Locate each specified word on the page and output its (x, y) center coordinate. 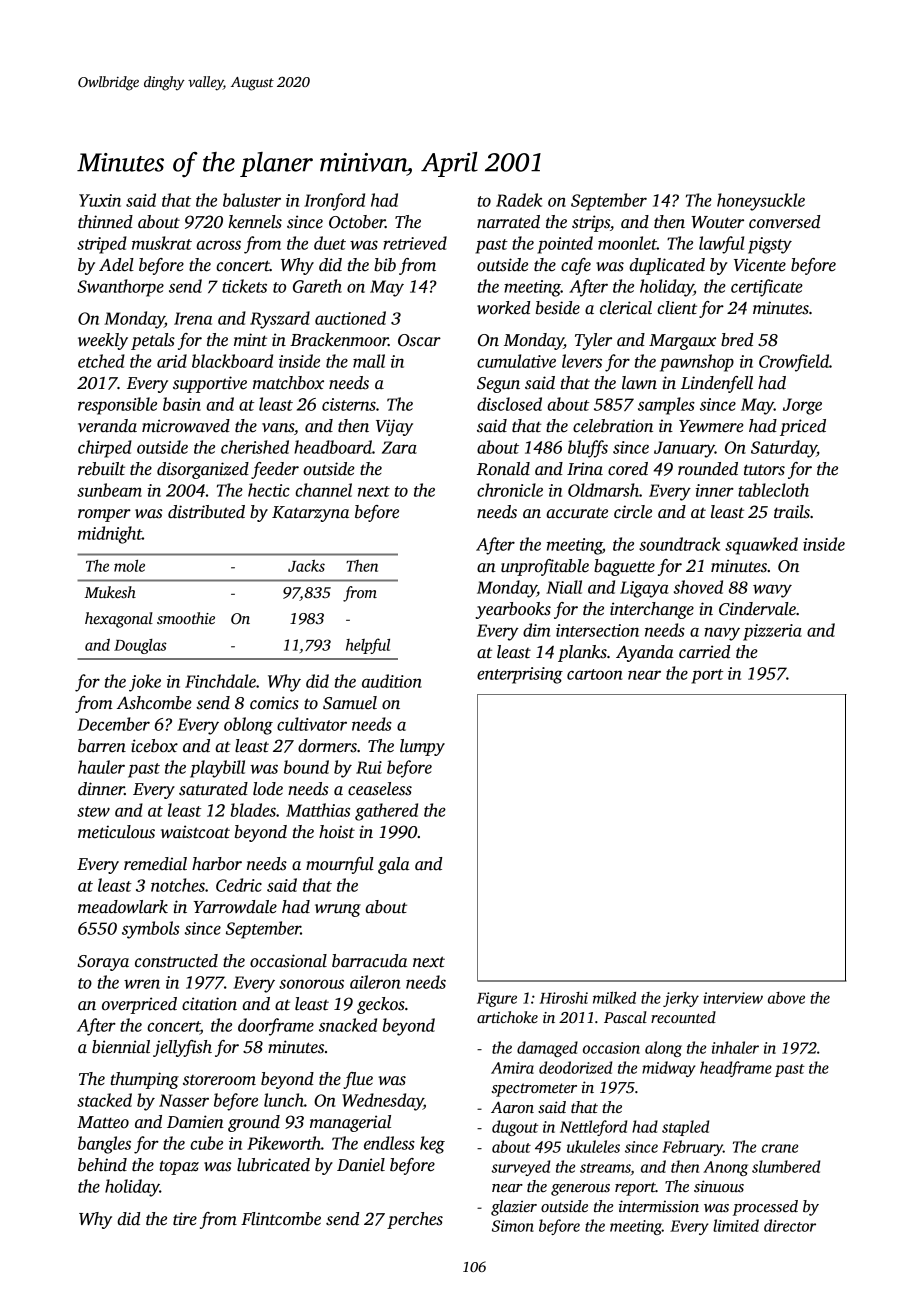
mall (369, 361)
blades (253, 810)
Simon (513, 1226)
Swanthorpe (120, 288)
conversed (784, 222)
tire (185, 1219)
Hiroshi (564, 998)
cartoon (594, 674)
